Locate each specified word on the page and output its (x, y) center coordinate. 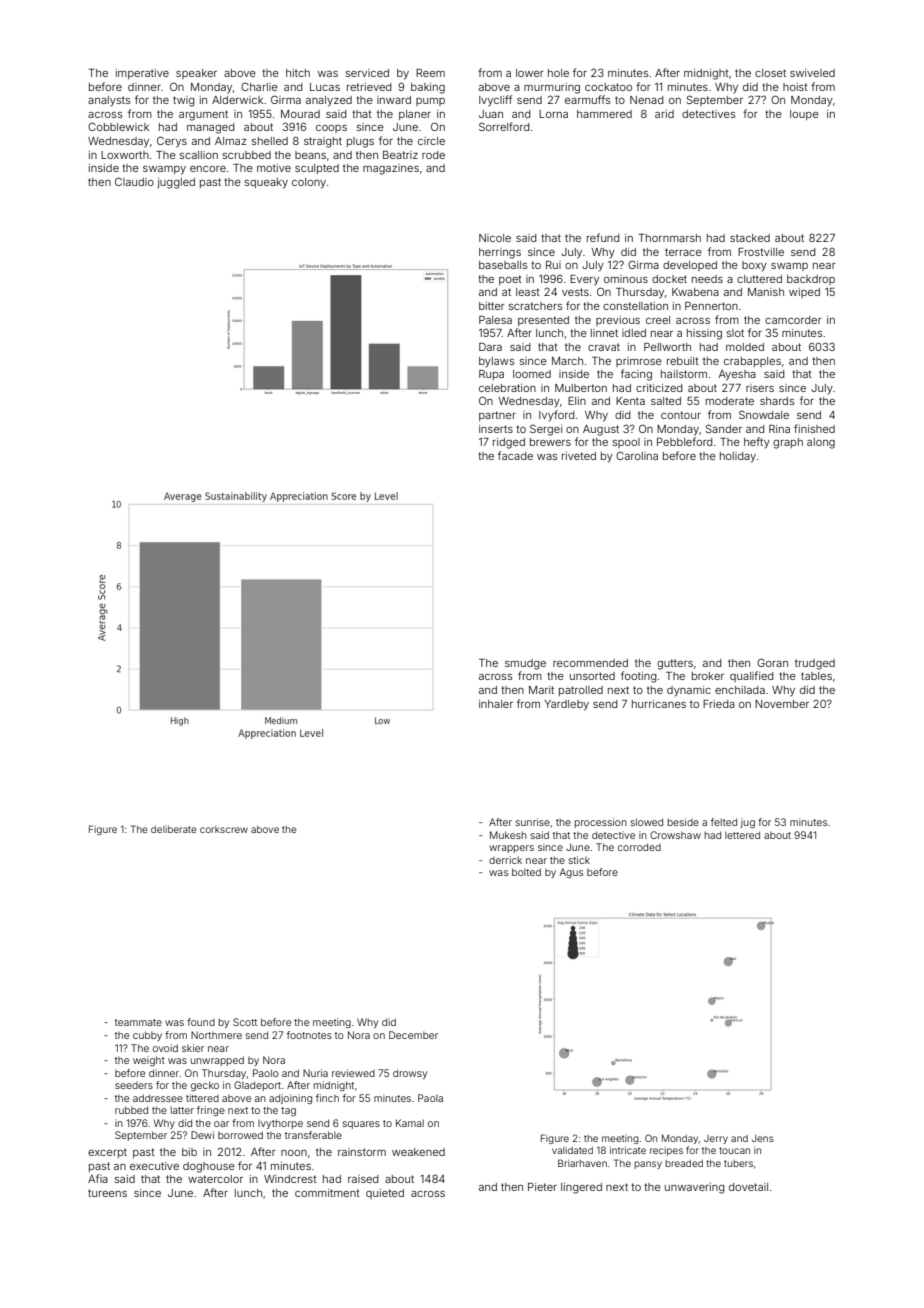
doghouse (209, 1167)
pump (430, 102)
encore (208, 169)
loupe (804, 115)
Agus (571, 873)
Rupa (491, 375)
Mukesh (508, 835)
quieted (385, 1194)
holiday (738, 457)
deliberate (174, 829)
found (201, 1022)
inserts (496, 429)
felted (724, 822)
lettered (742, 835)
